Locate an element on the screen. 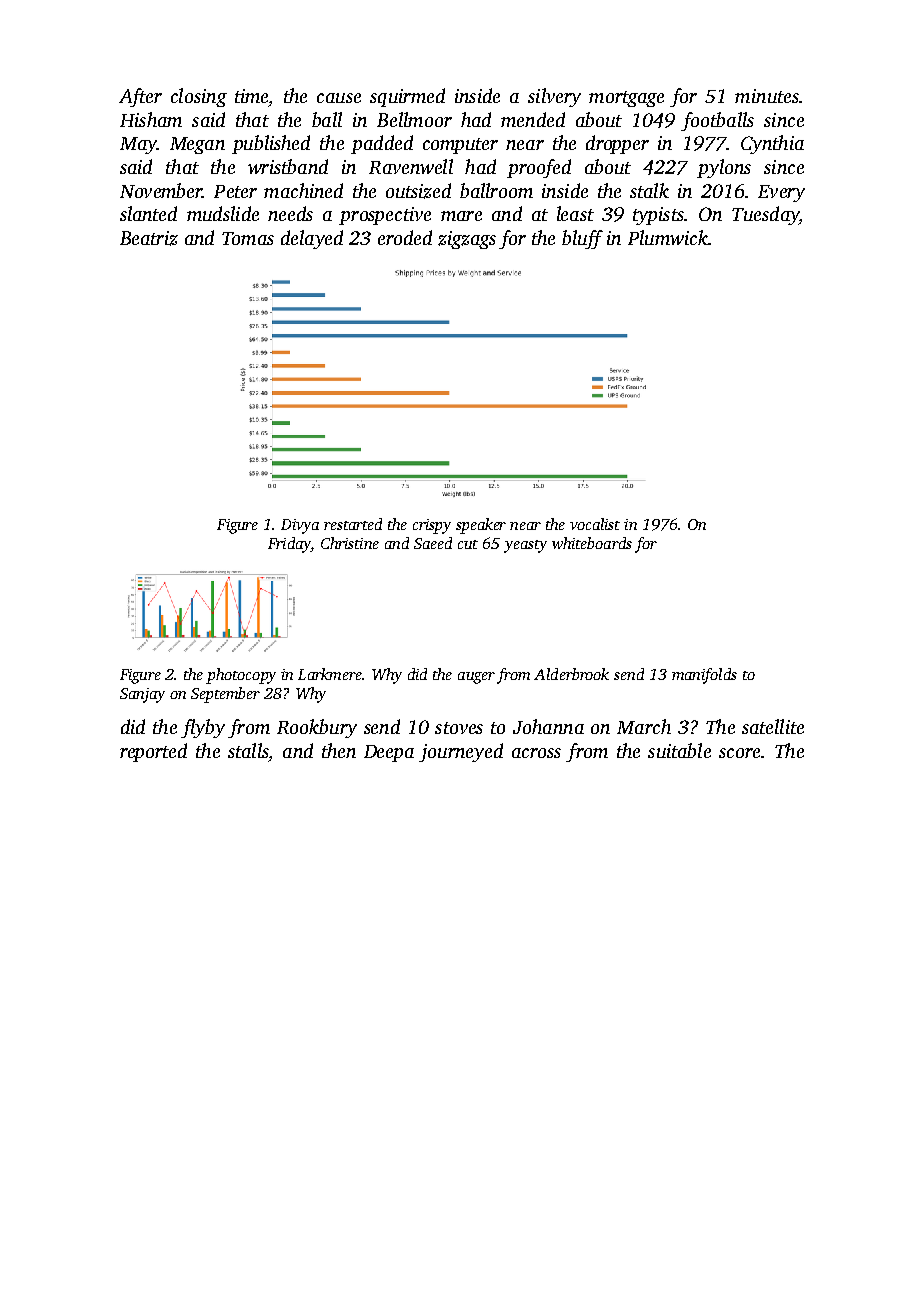 This screenshot has width=924, height=1311. vocalist is located at coordinates (595, 524).
